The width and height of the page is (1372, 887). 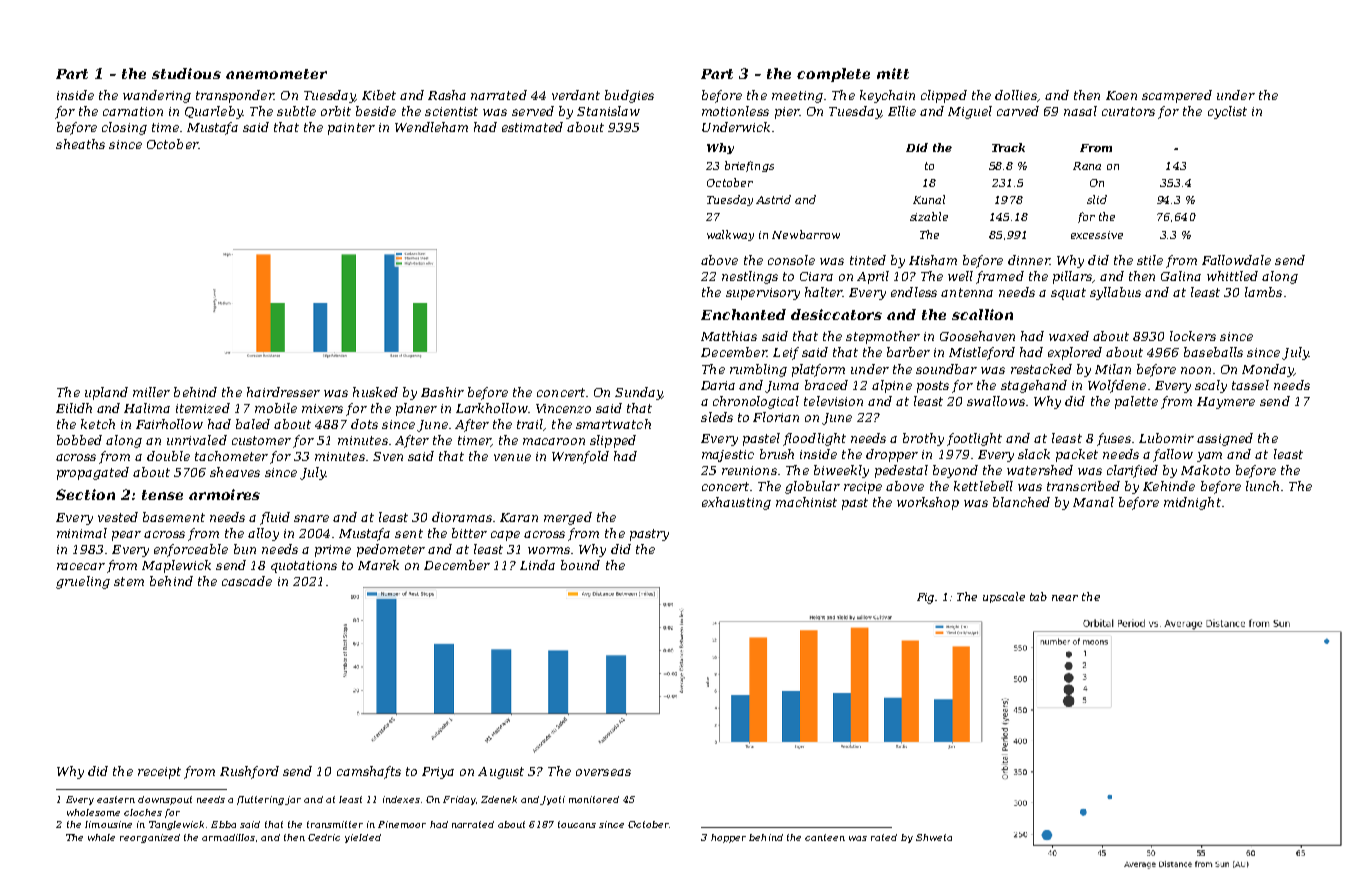 What do you see at coordinates (825, 837) in the page?
I see `canteen` at bounding box center [825, 837].
